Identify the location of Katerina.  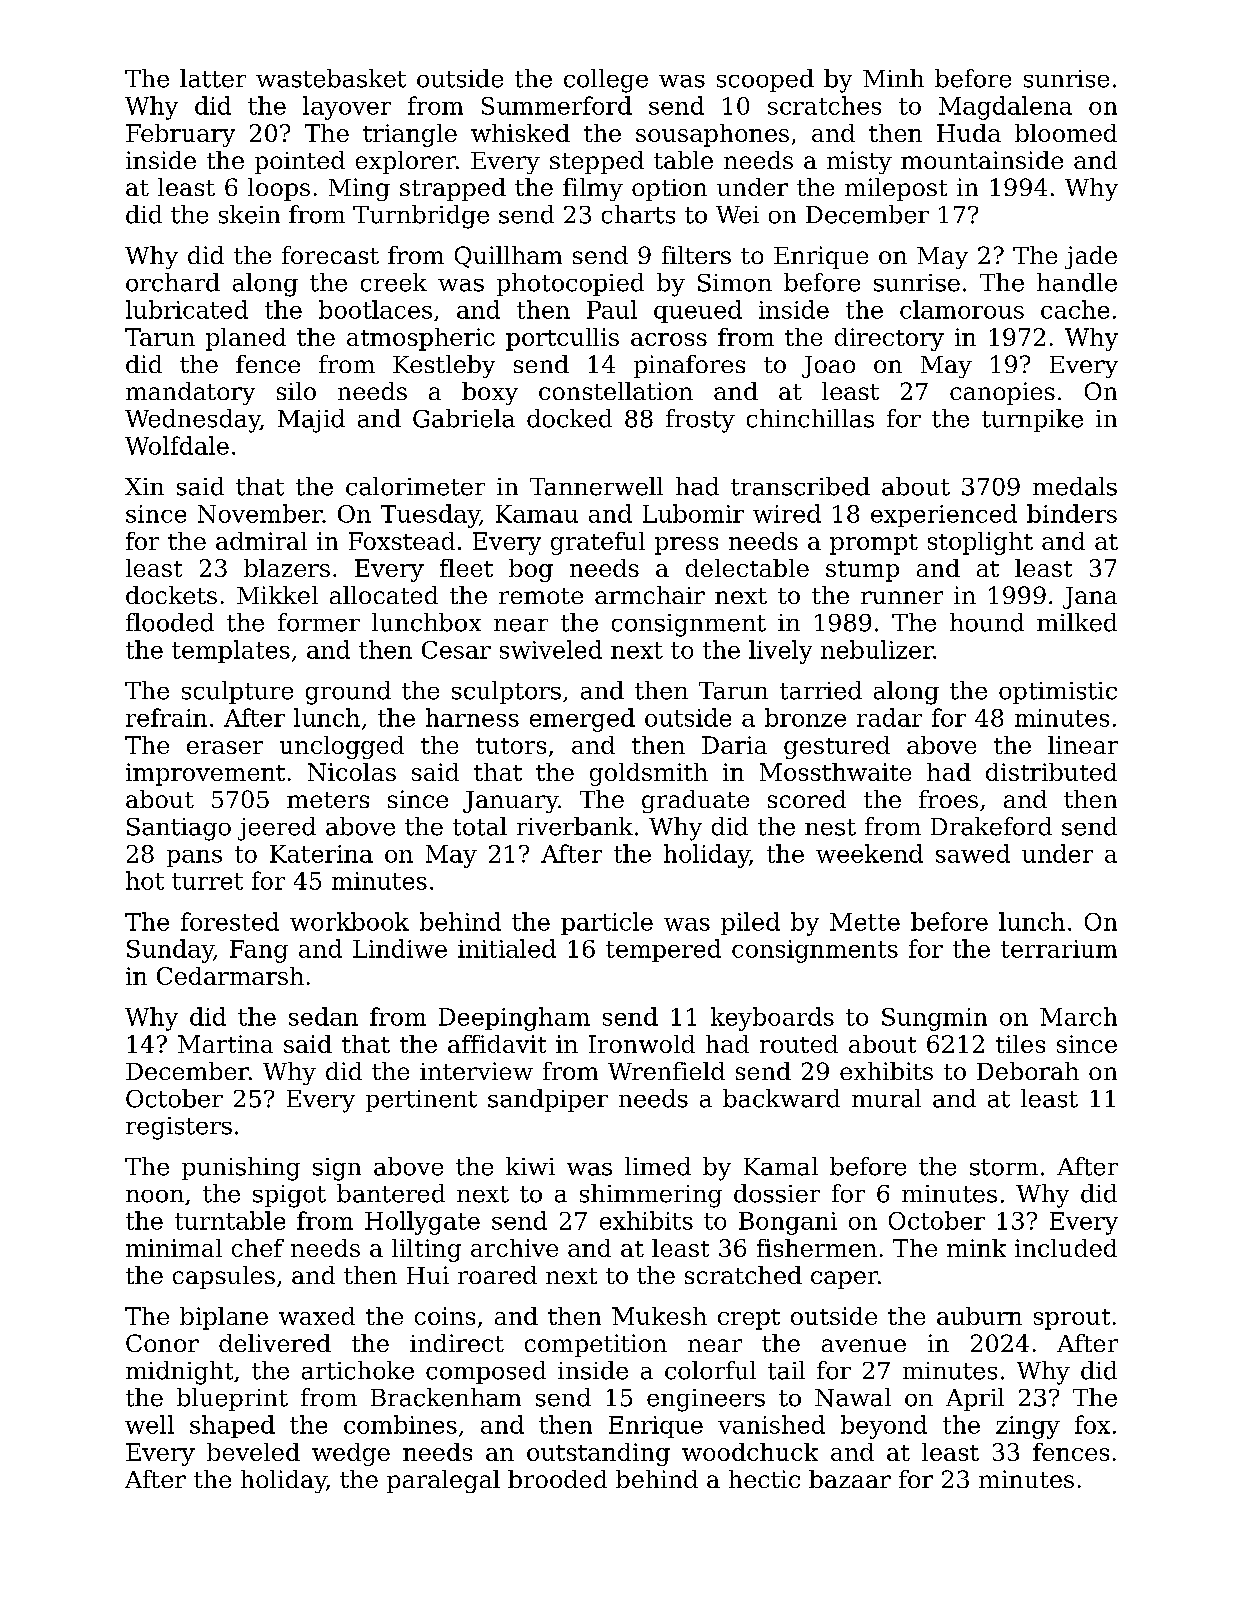
(321, 854).
